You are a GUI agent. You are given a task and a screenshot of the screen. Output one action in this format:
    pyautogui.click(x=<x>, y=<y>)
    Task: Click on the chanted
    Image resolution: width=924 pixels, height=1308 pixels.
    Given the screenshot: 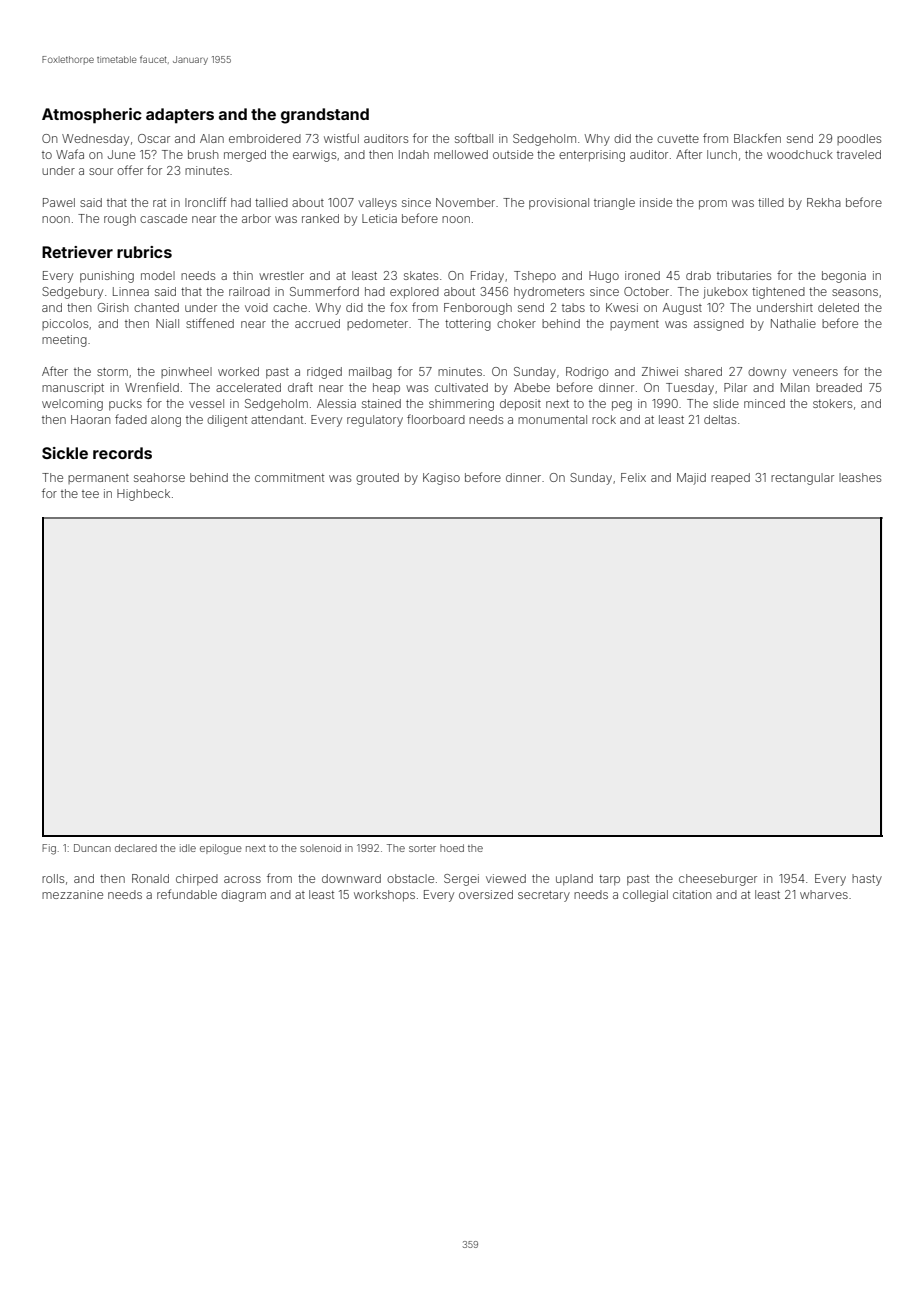 What is the action you would take?
    pyautogui.click(x=156, y=307)
